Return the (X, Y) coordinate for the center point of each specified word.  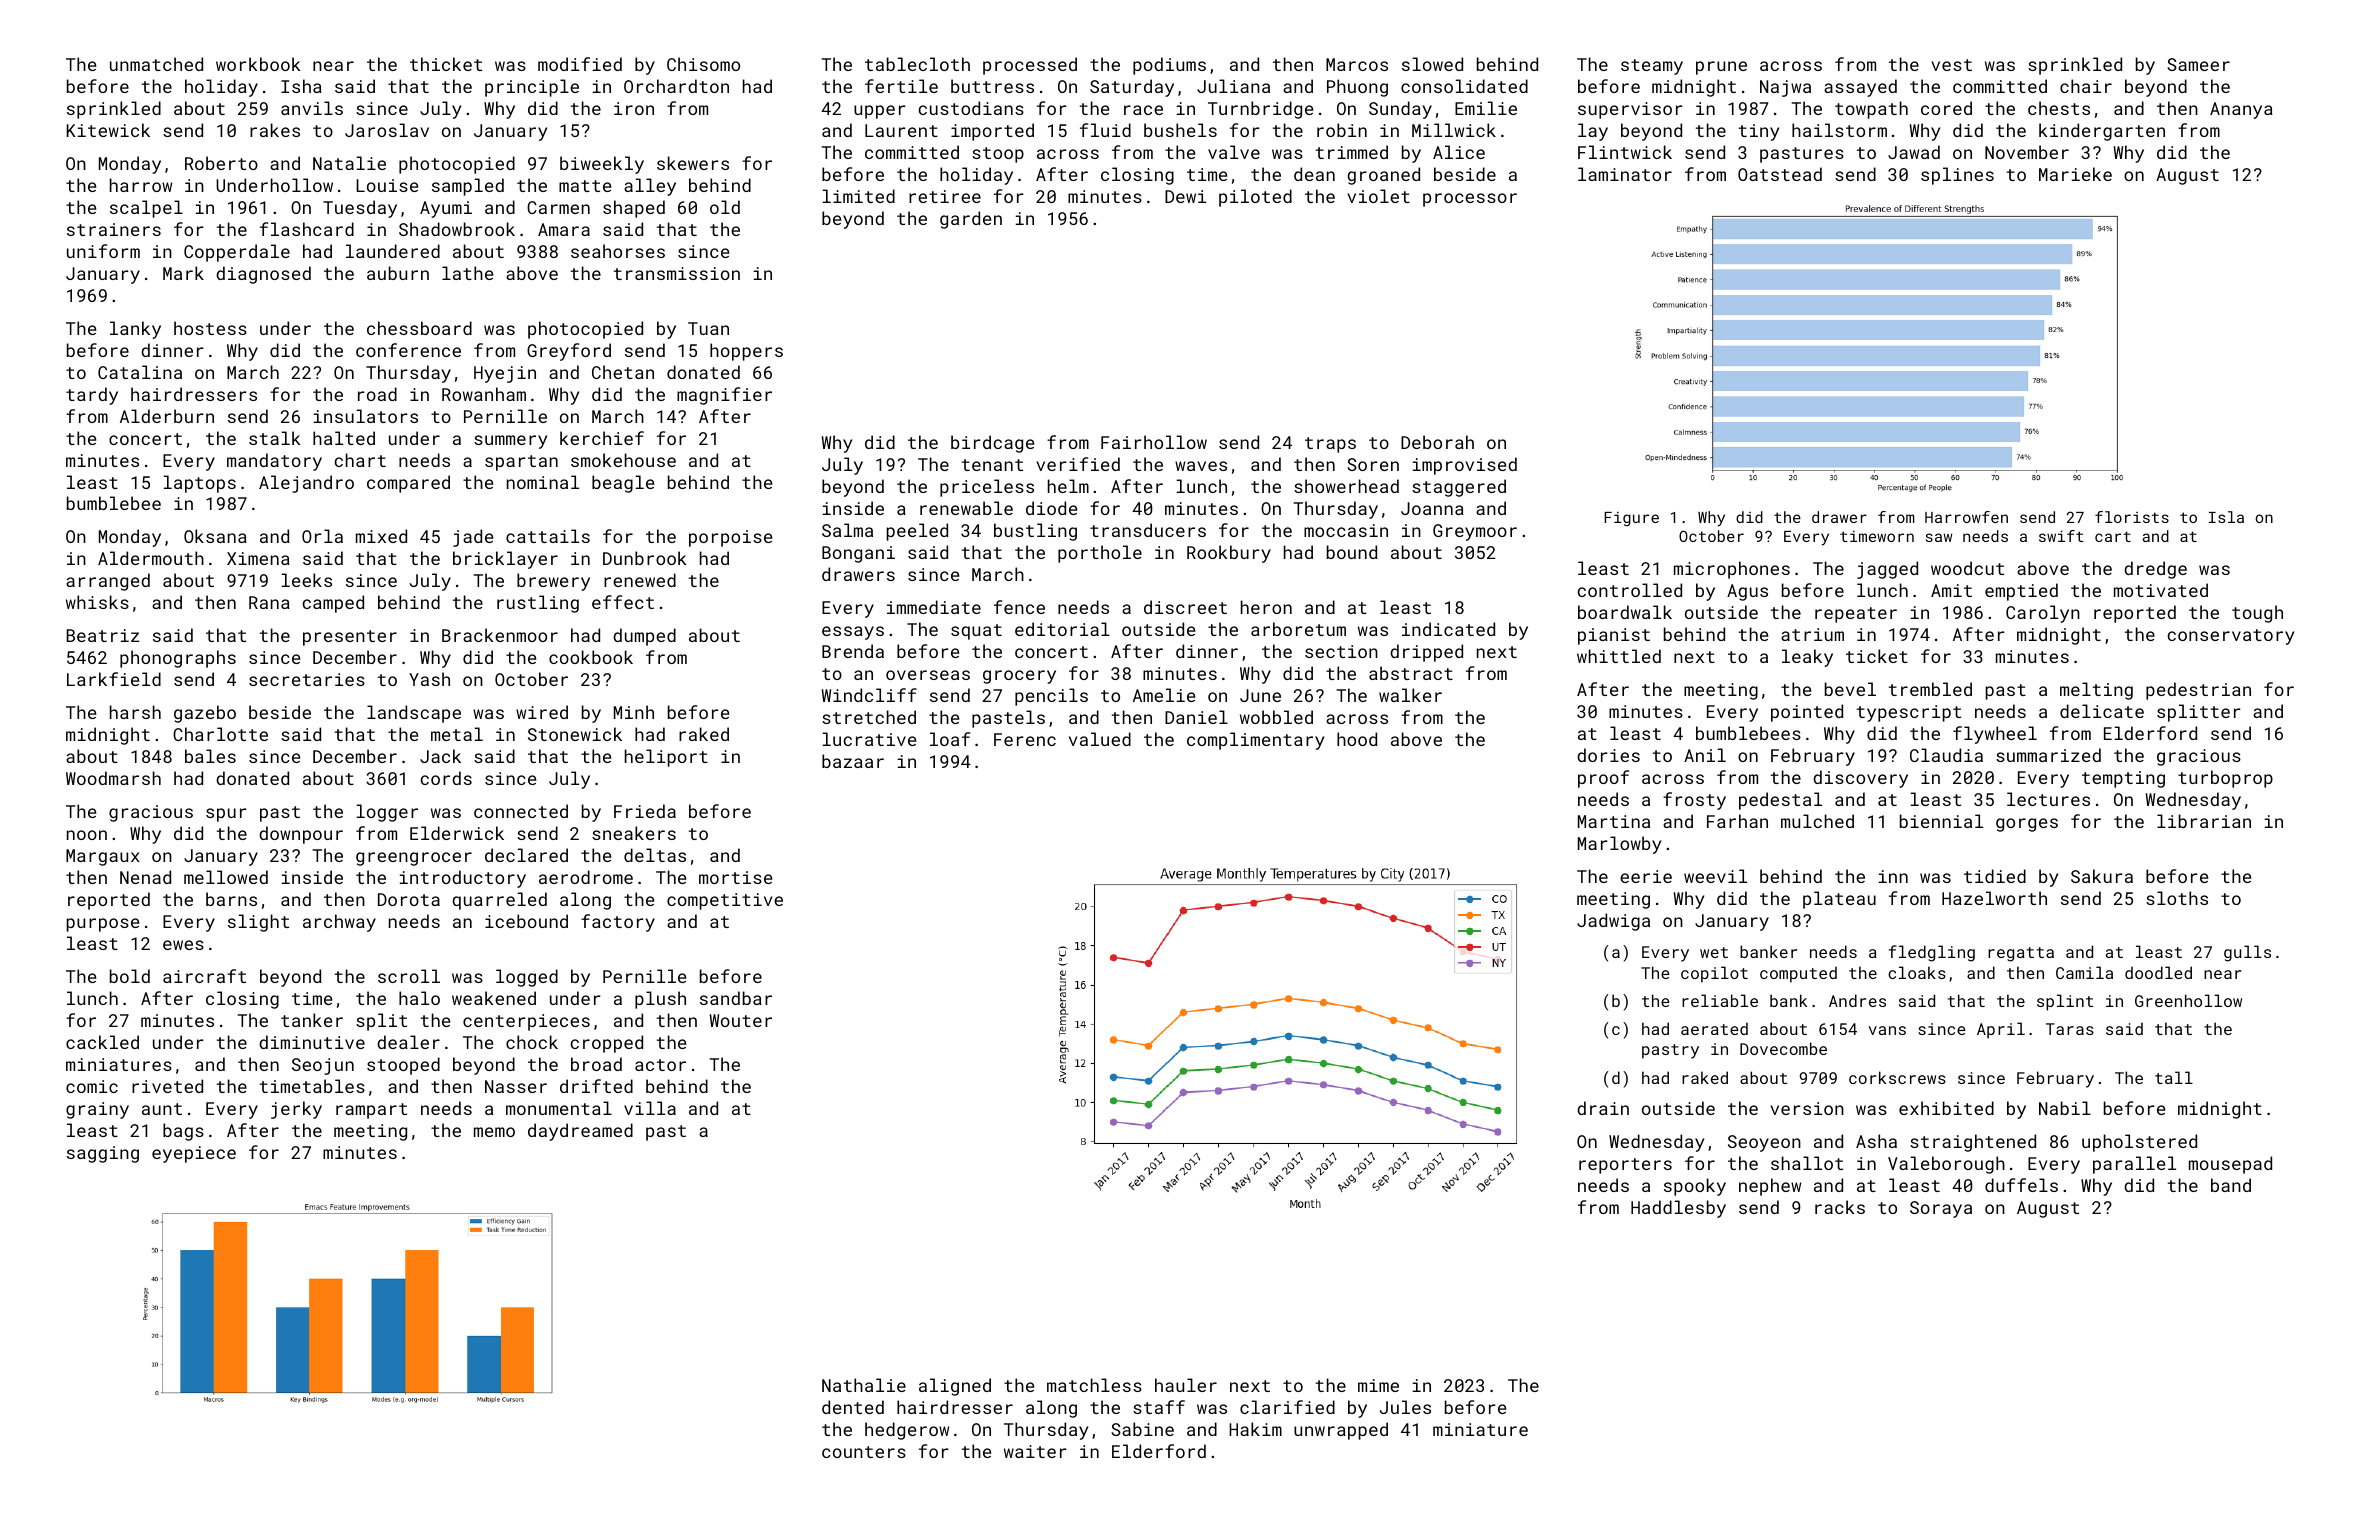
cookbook (591, 657)
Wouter (741, 1020)
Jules (1405, 1407)
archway (339, 923)
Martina (1614, 821)
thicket (446, 64)
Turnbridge (1260, 110)
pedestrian (2198, 691)
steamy (1652, 67)
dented (853, 1407)
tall (2174, 1077)
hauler (1186, 1385)
